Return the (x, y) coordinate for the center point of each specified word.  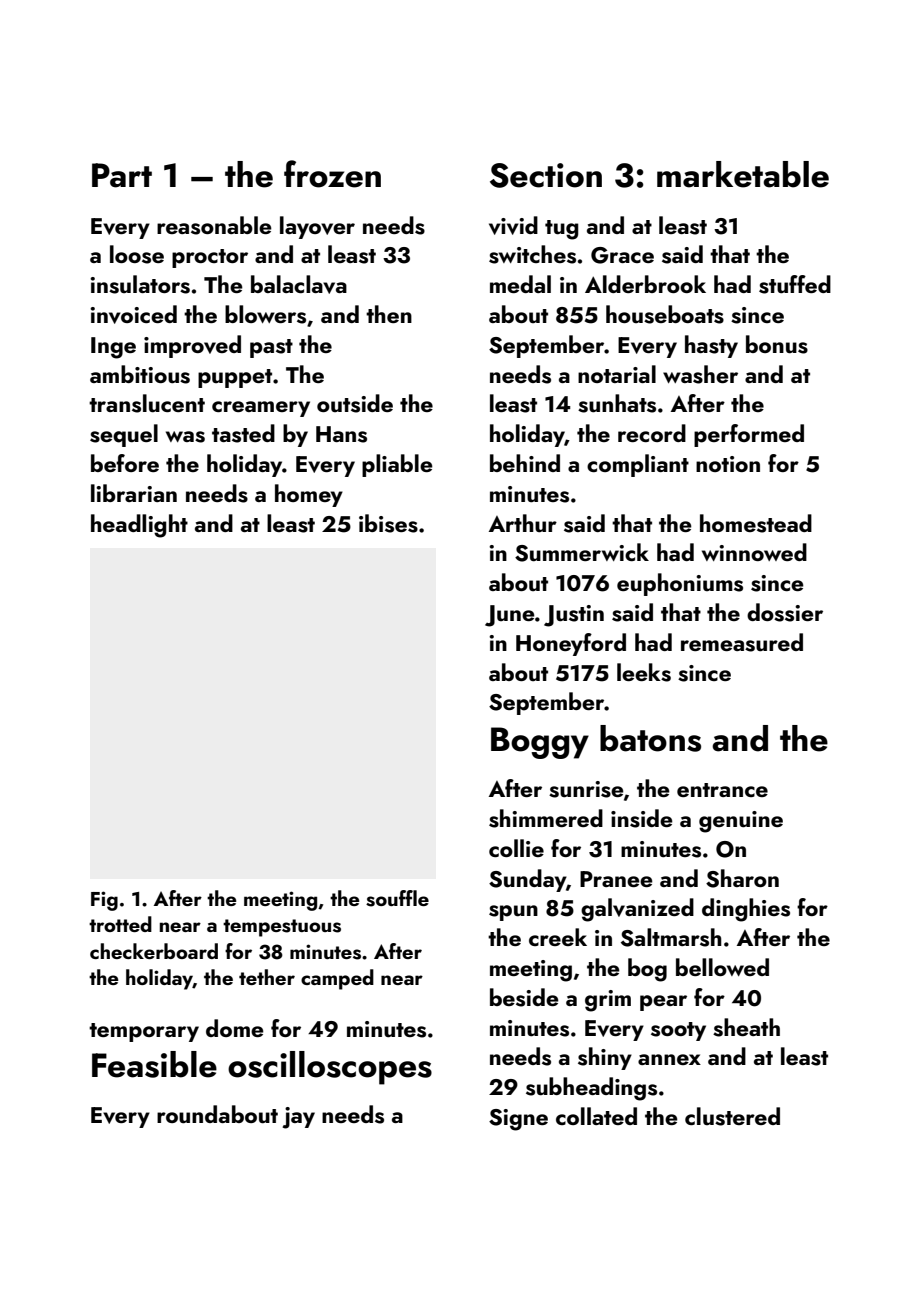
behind (525, 463)
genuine (741, 822)
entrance (722, 790)
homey (309, 495)
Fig (104, 901)
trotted (120, 924)
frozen (332, 174)
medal (520, 284)
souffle (397, 898)
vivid (513, 225)
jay (299, 1118)
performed (749, 435)
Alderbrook (645, 284)
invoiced (133, 314)
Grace (622, 255)
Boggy (540, 743)
